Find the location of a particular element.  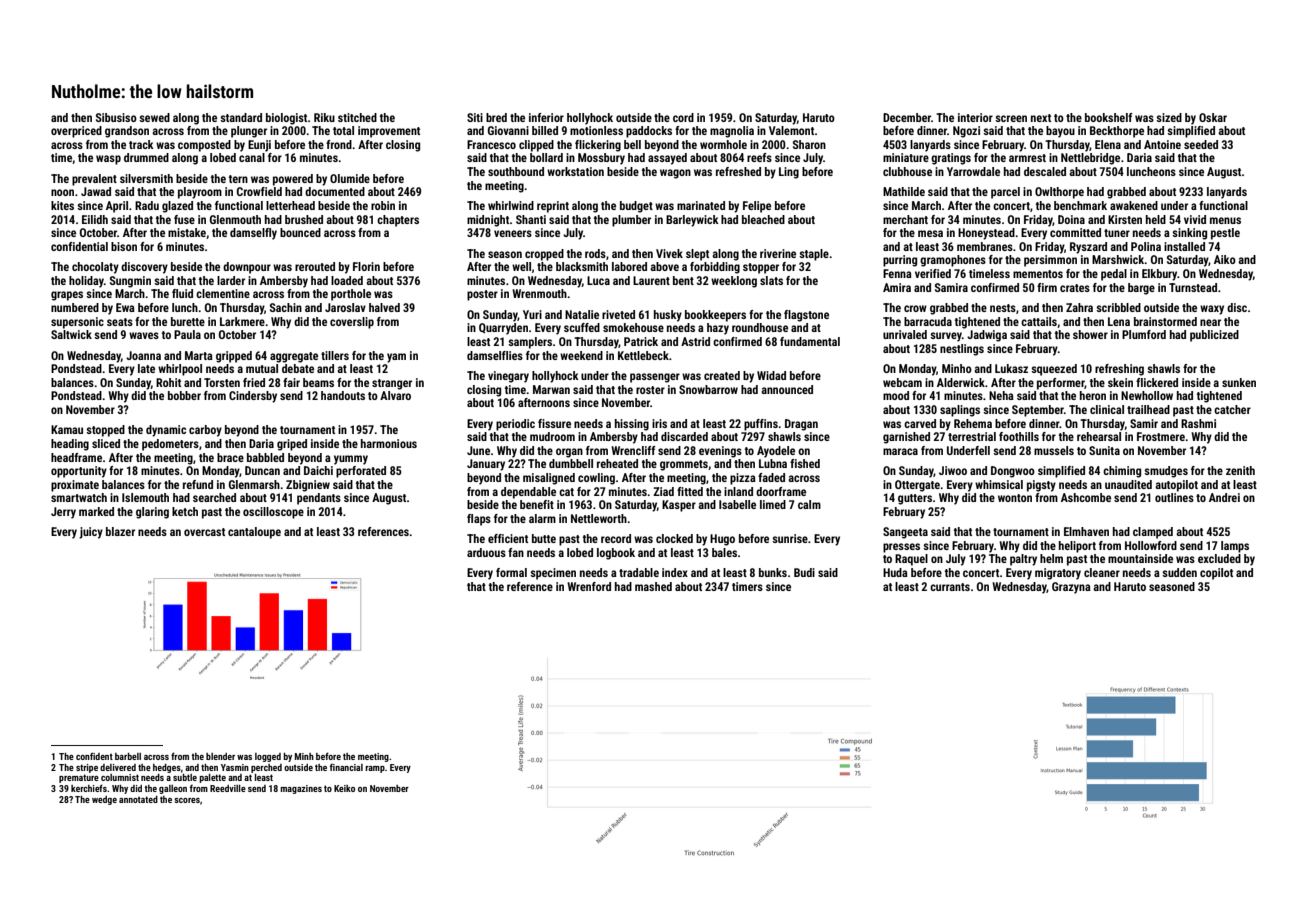

silversmith is located at coordinates (146, 178).
